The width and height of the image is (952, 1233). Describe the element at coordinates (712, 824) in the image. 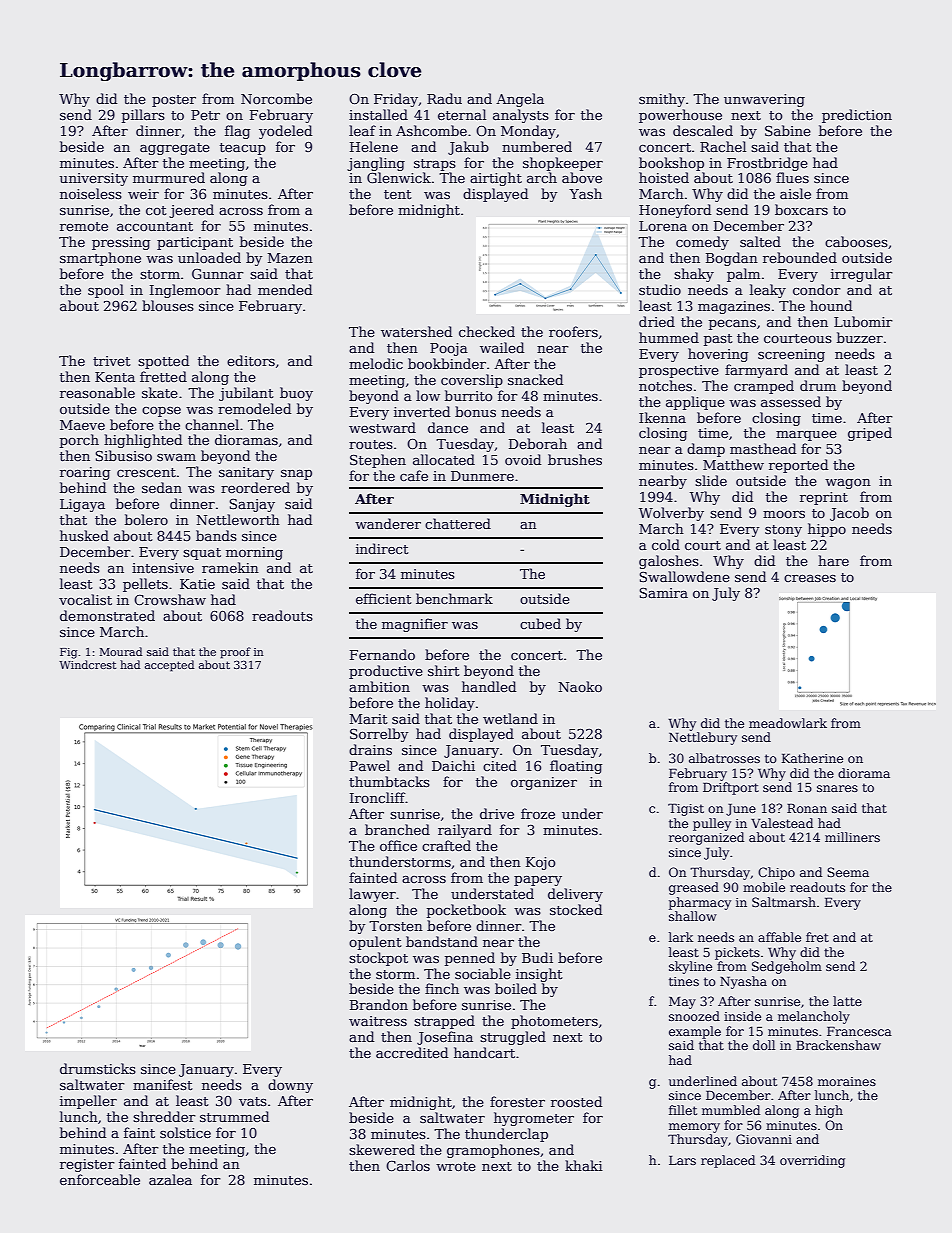

I see `pulley` at that location.
